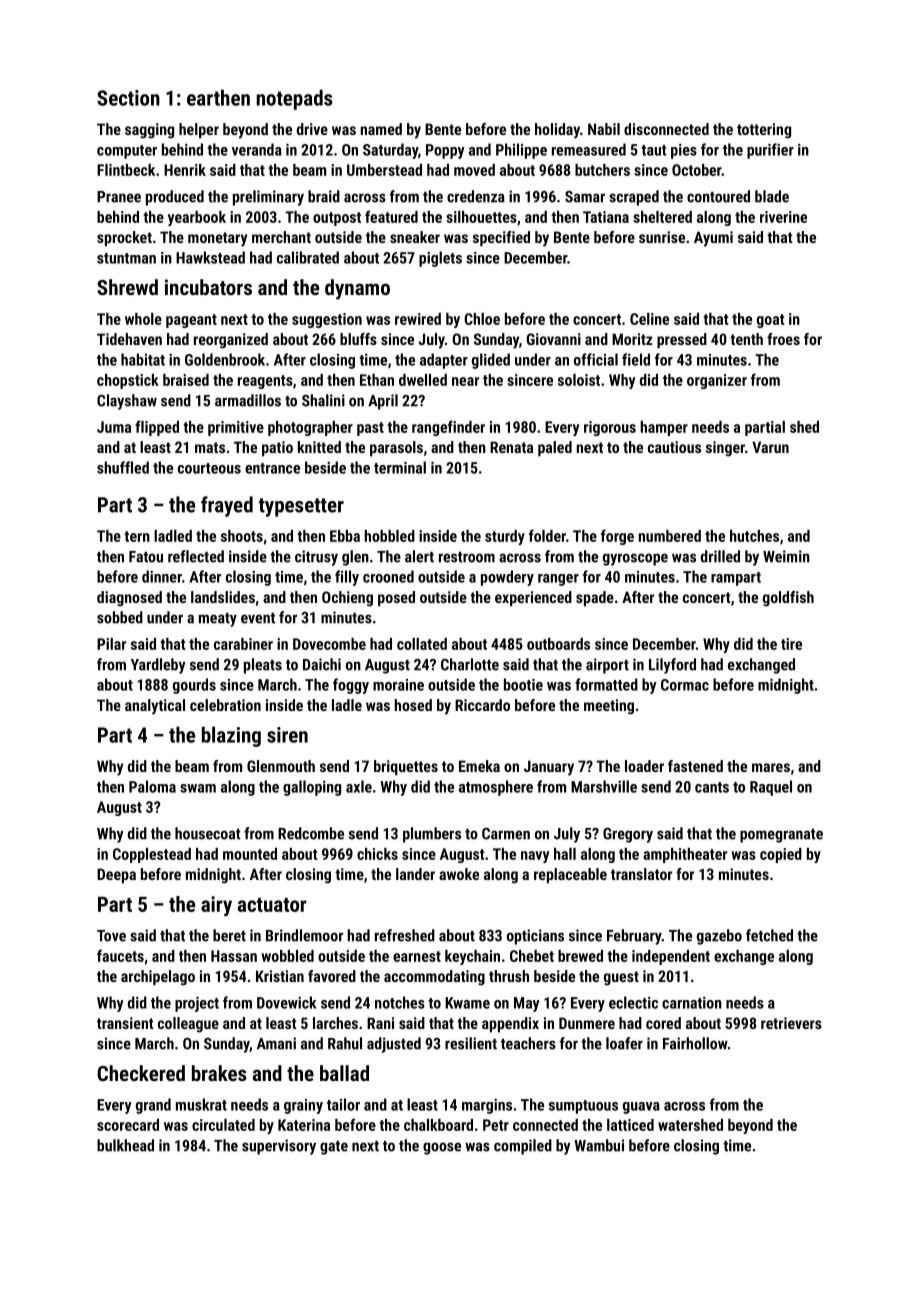 Image resolution: width=924 pixels, height=1308 pixels. What do you see at coordinates (717, 381) in the screenshot?
I see `organizer` at bounding box center [717, 381].
